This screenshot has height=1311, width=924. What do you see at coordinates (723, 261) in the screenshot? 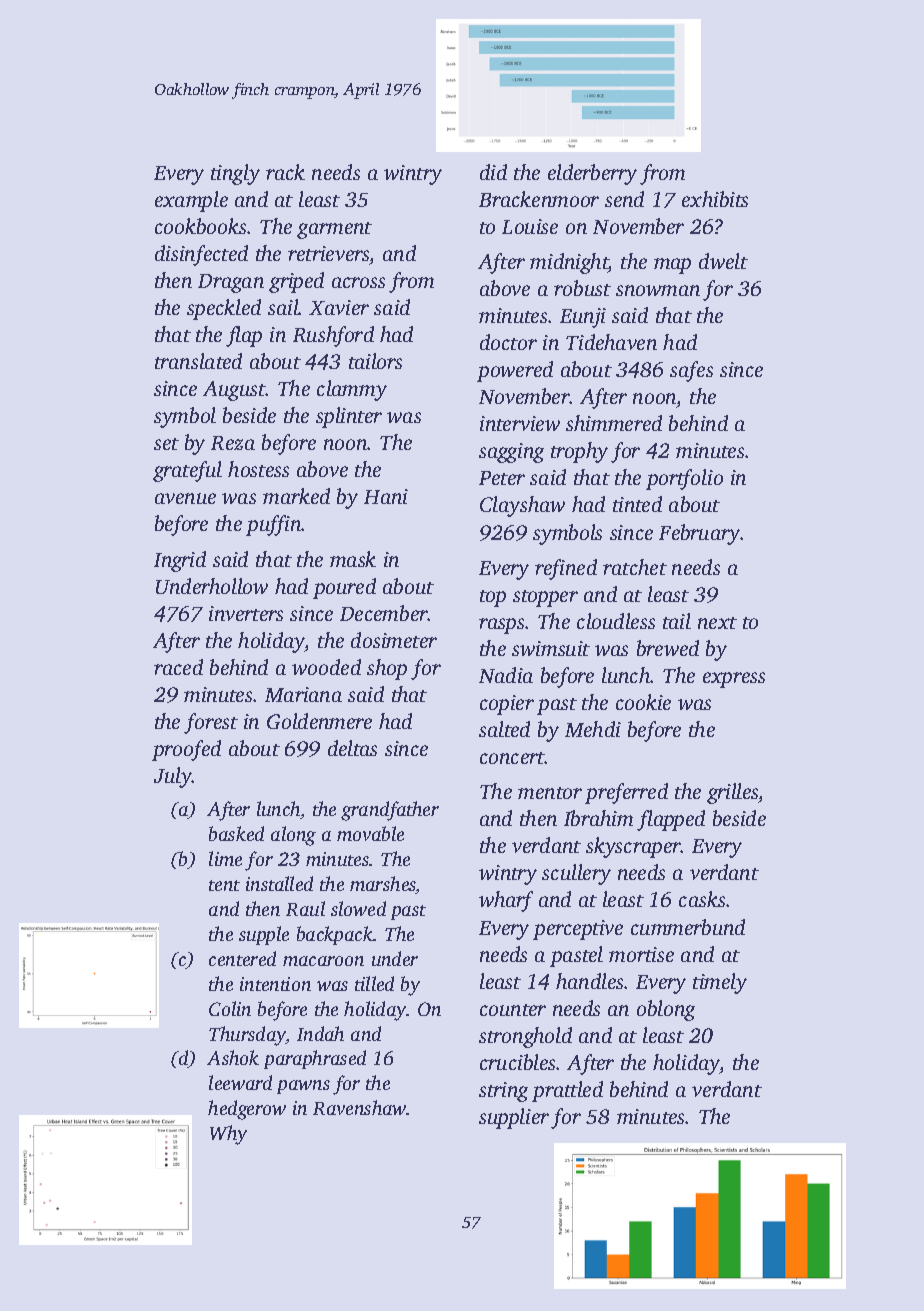
I see `dwelt` at bounding box center [723, 261].
